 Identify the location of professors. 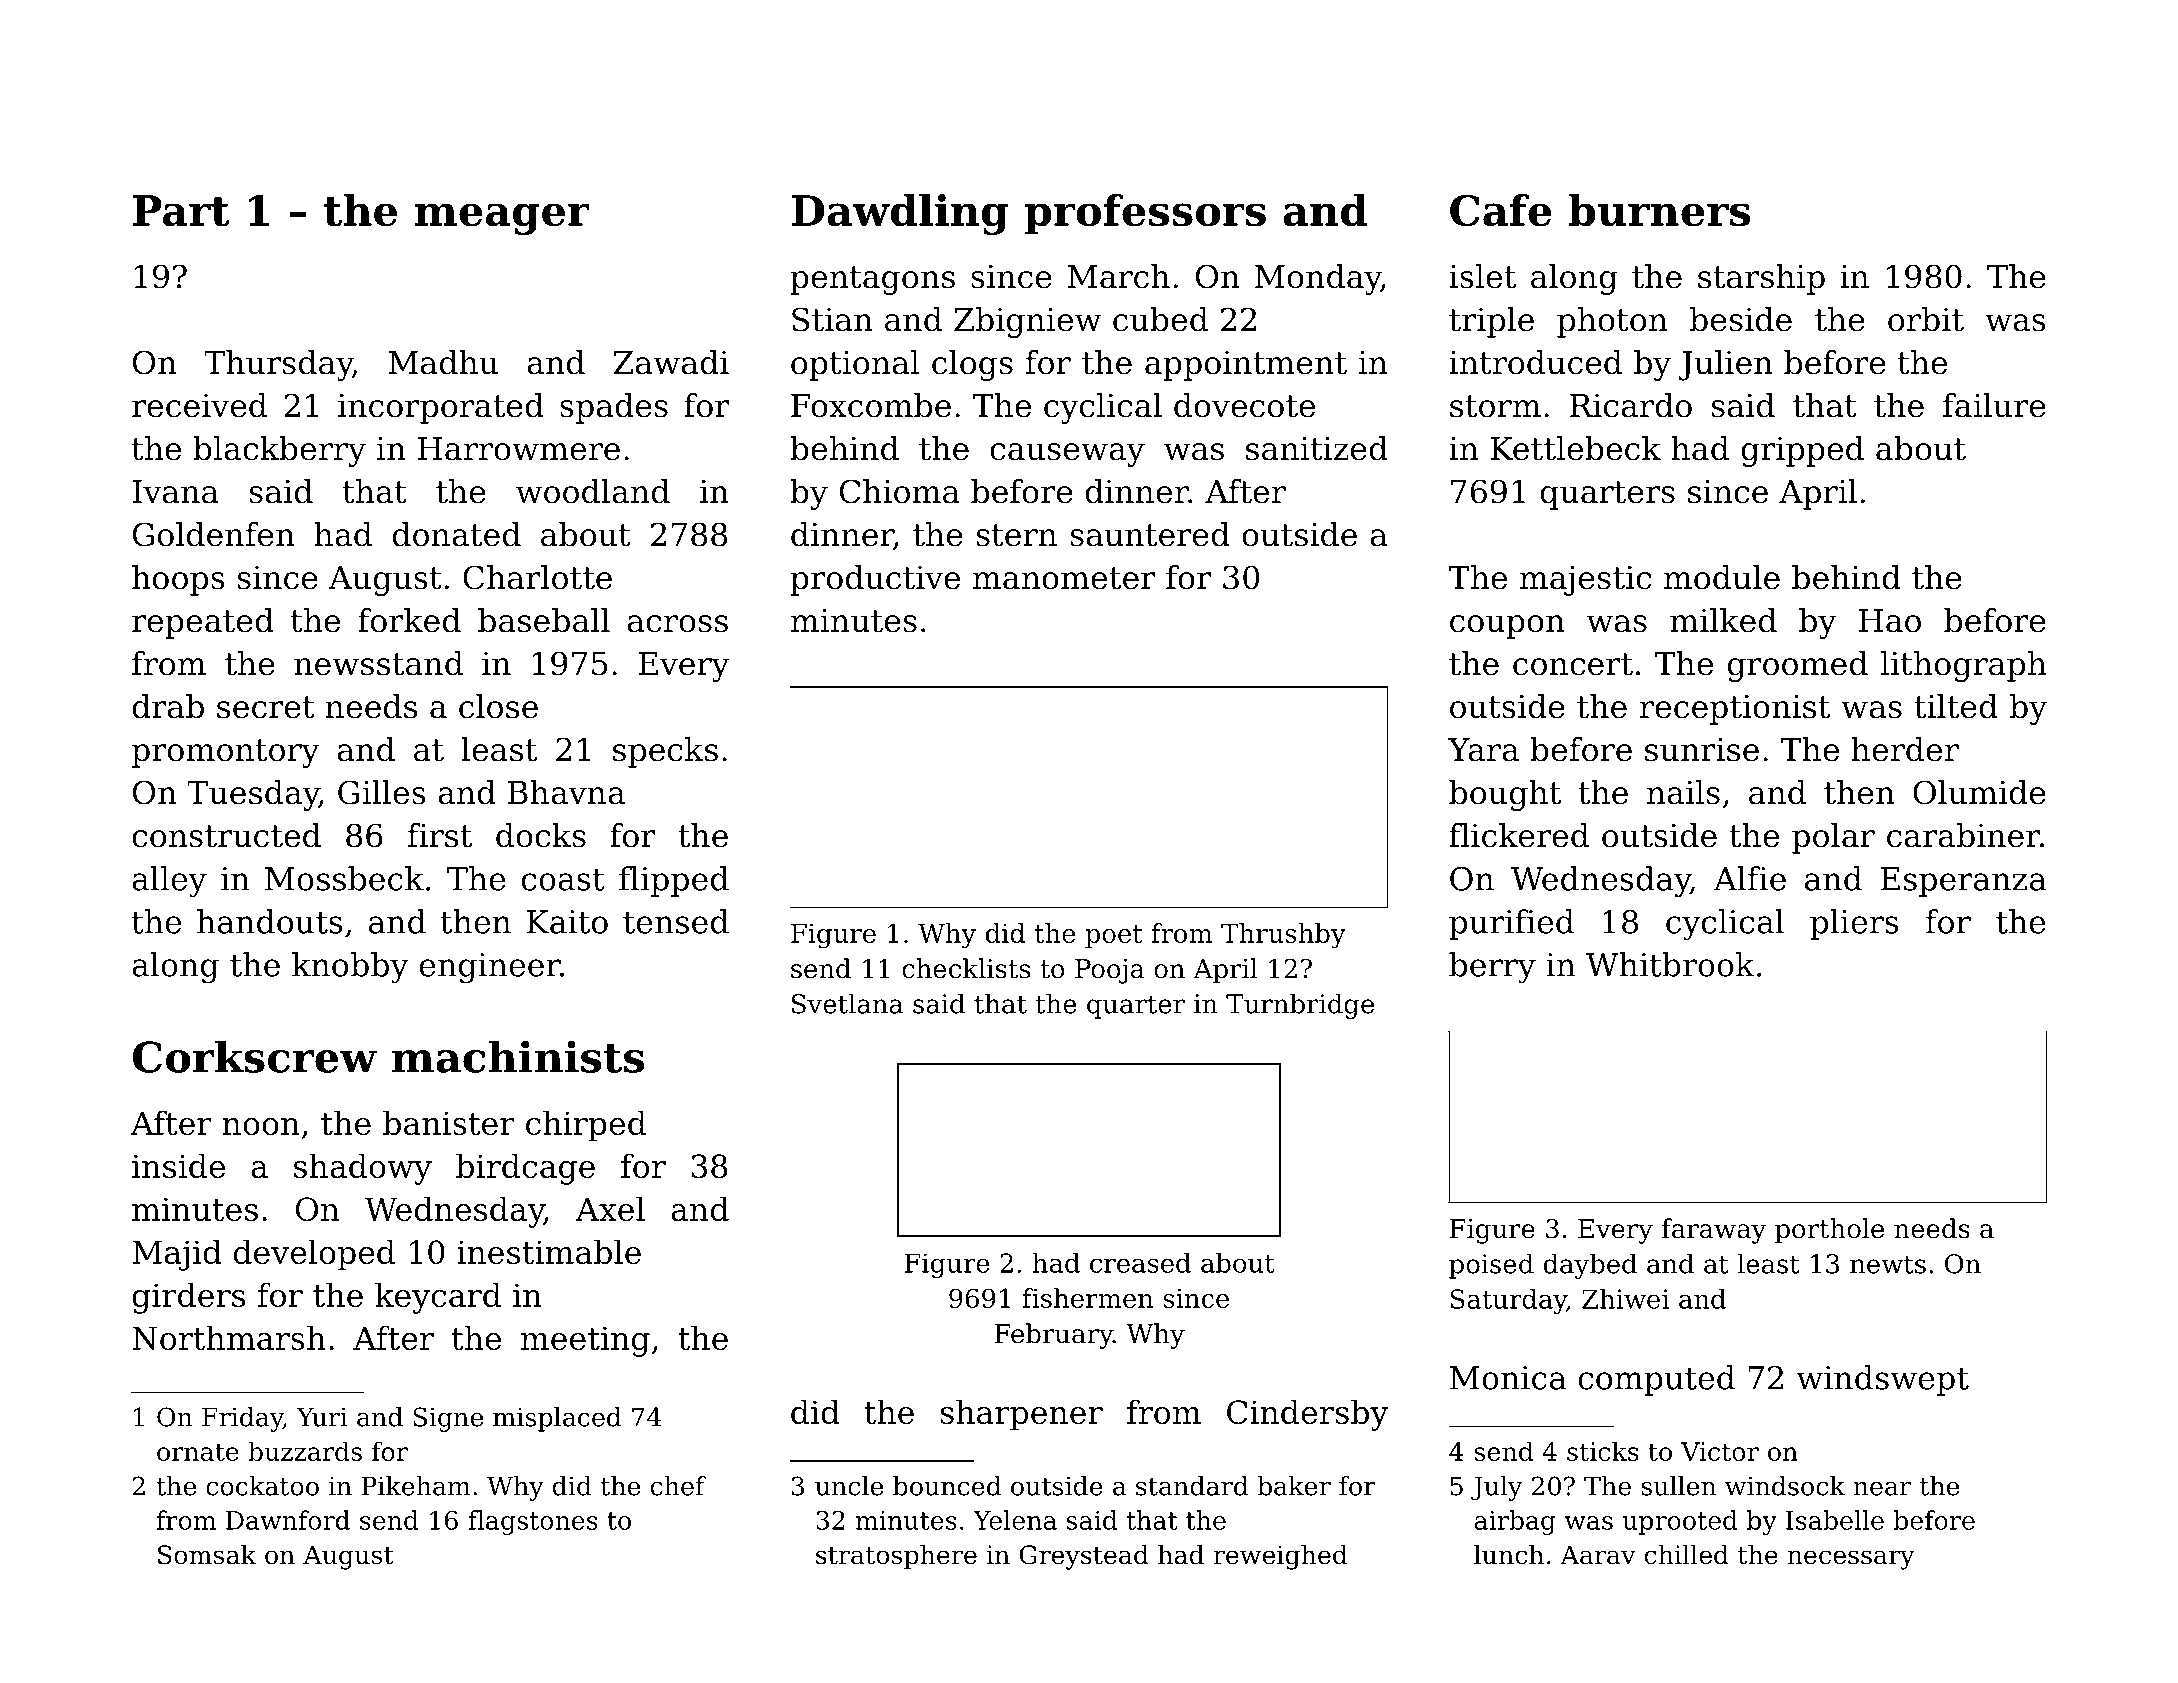
(1145, 214).
